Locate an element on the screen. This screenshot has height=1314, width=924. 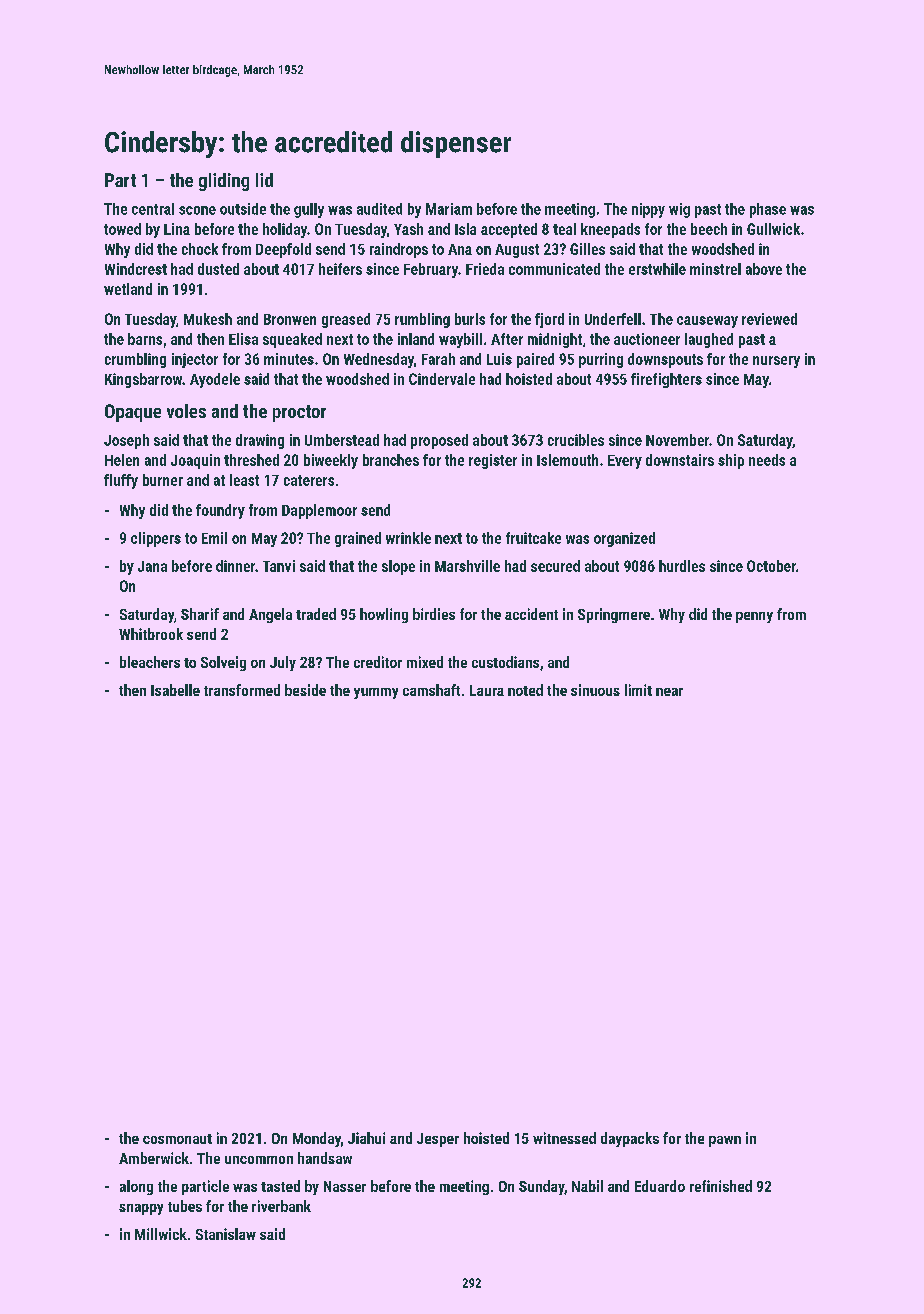
audited is located at coordinates (379, 209).
